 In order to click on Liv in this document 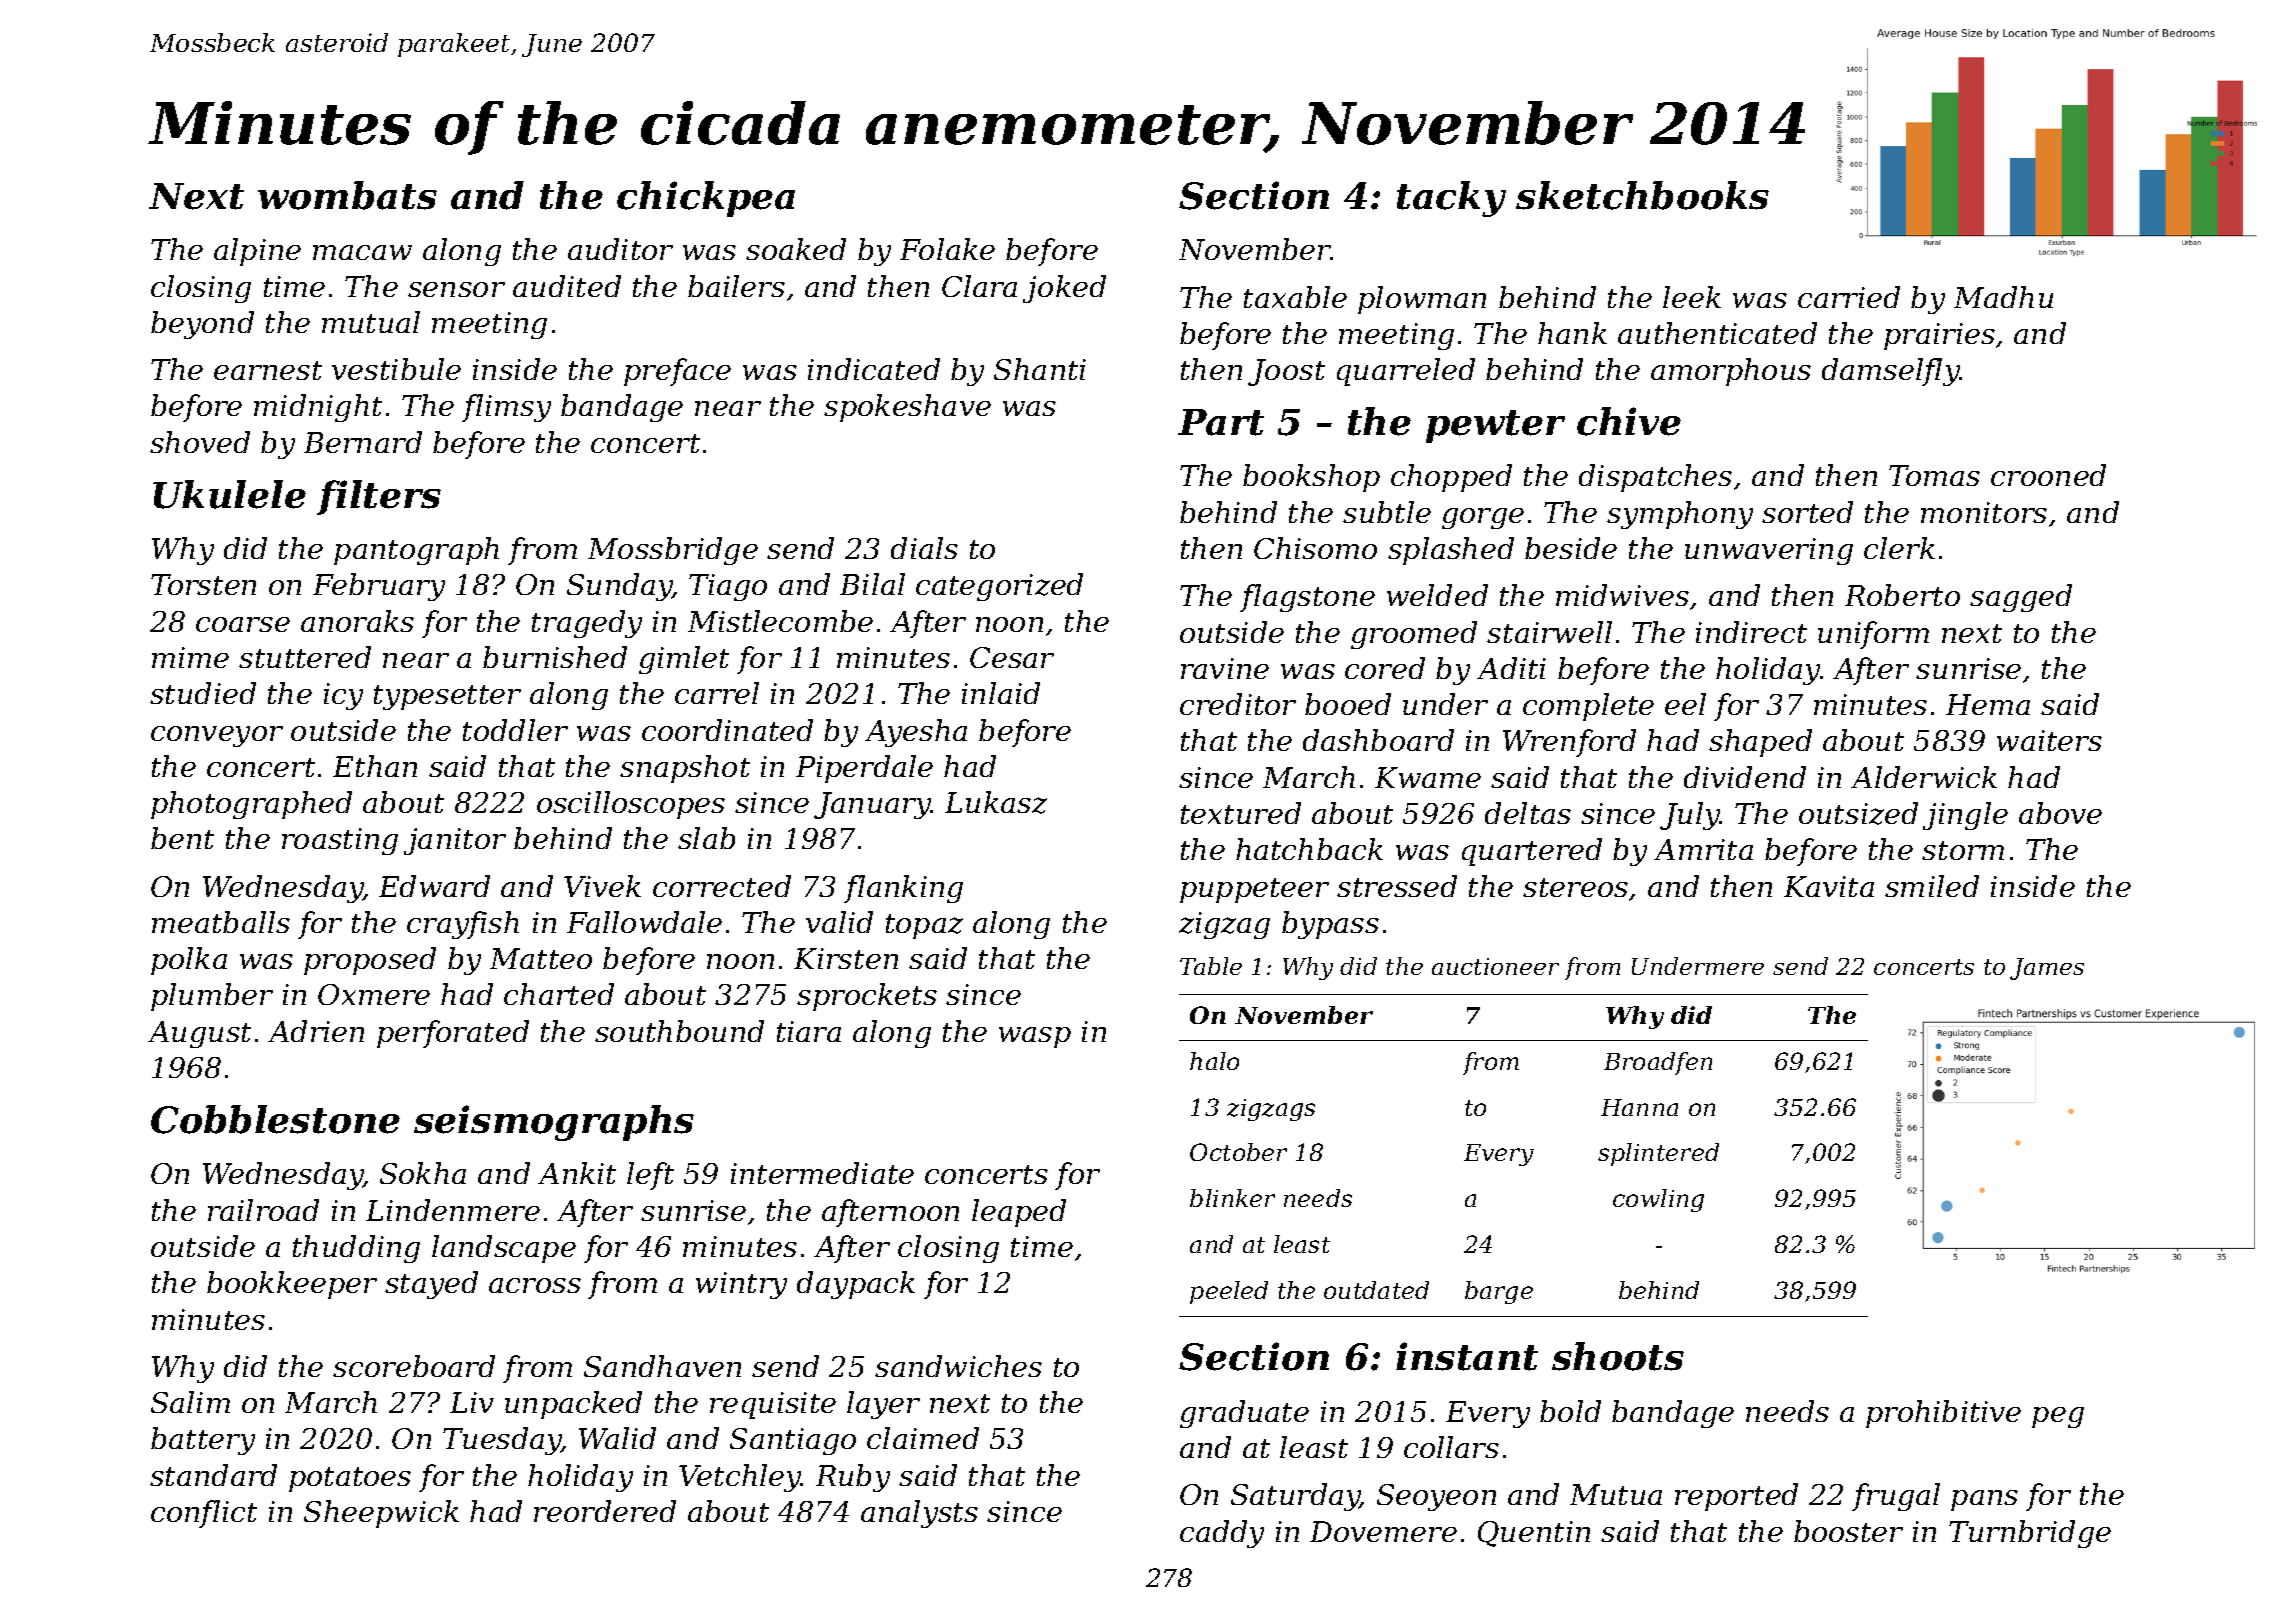, I will do `click(472, 1402)`.
